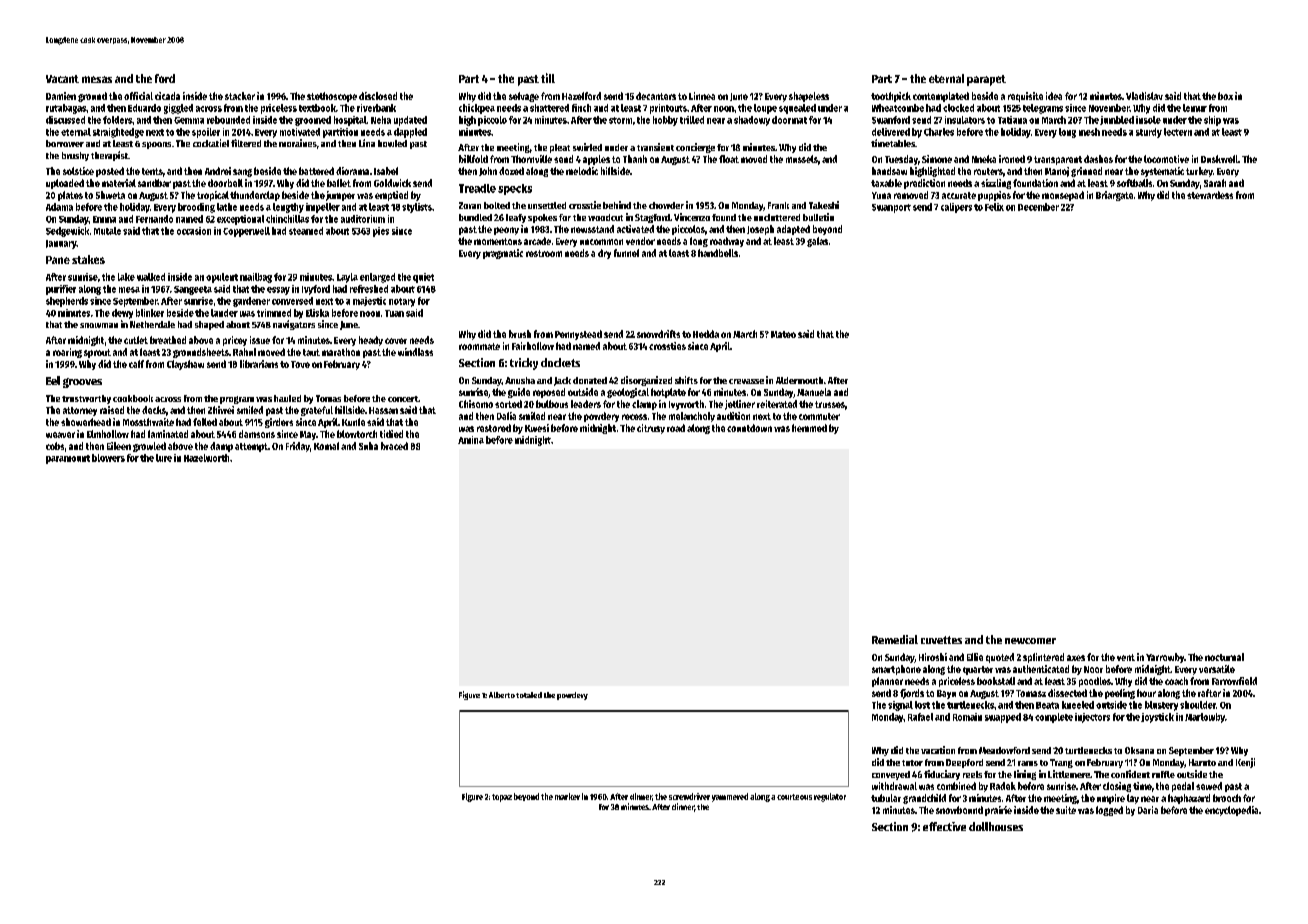  Describe the element at coordinates (82, 383) in the screenshot. I see `grooves` at that location.
